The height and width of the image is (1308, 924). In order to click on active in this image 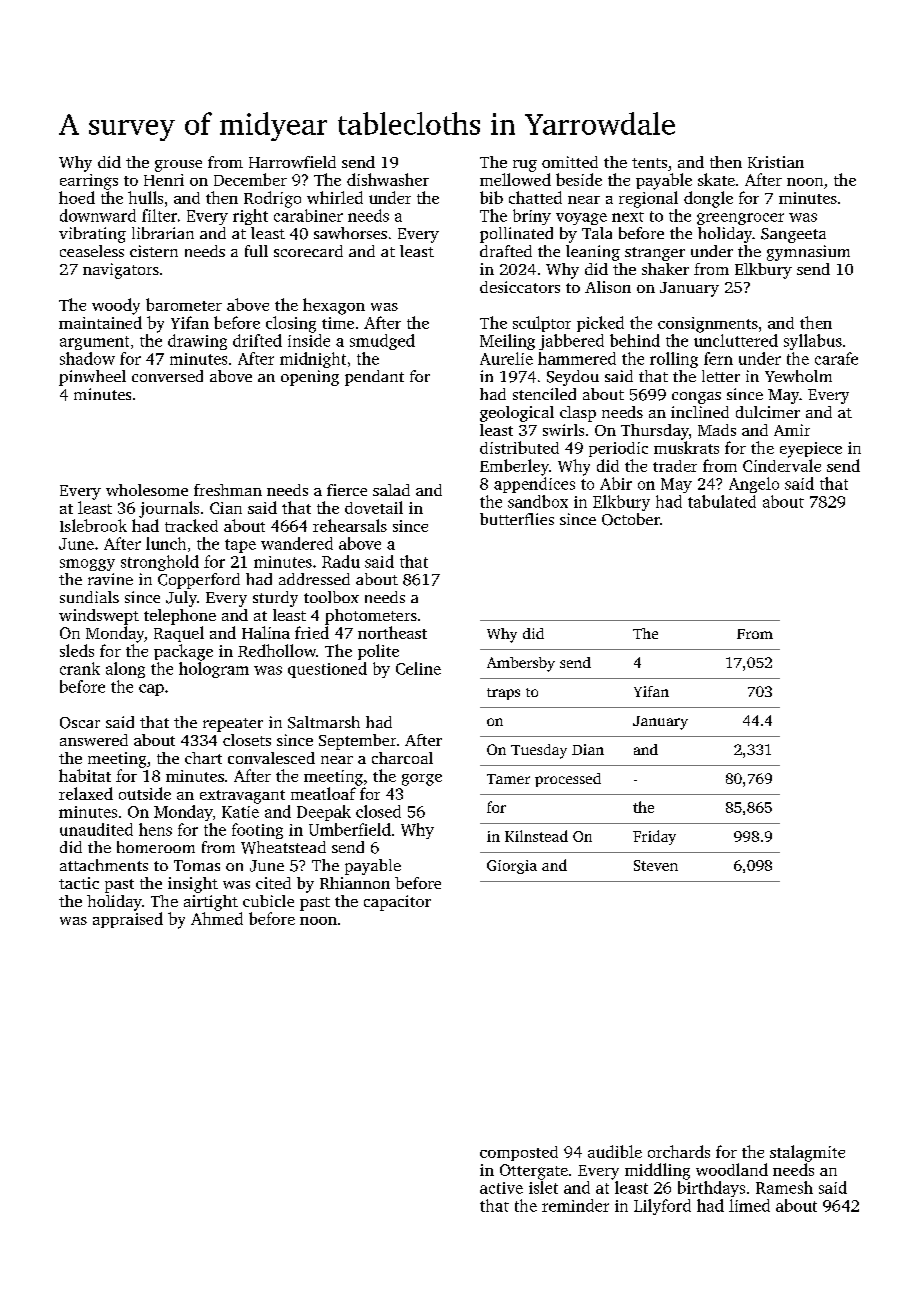, I will do `click(501, 1188)`.
